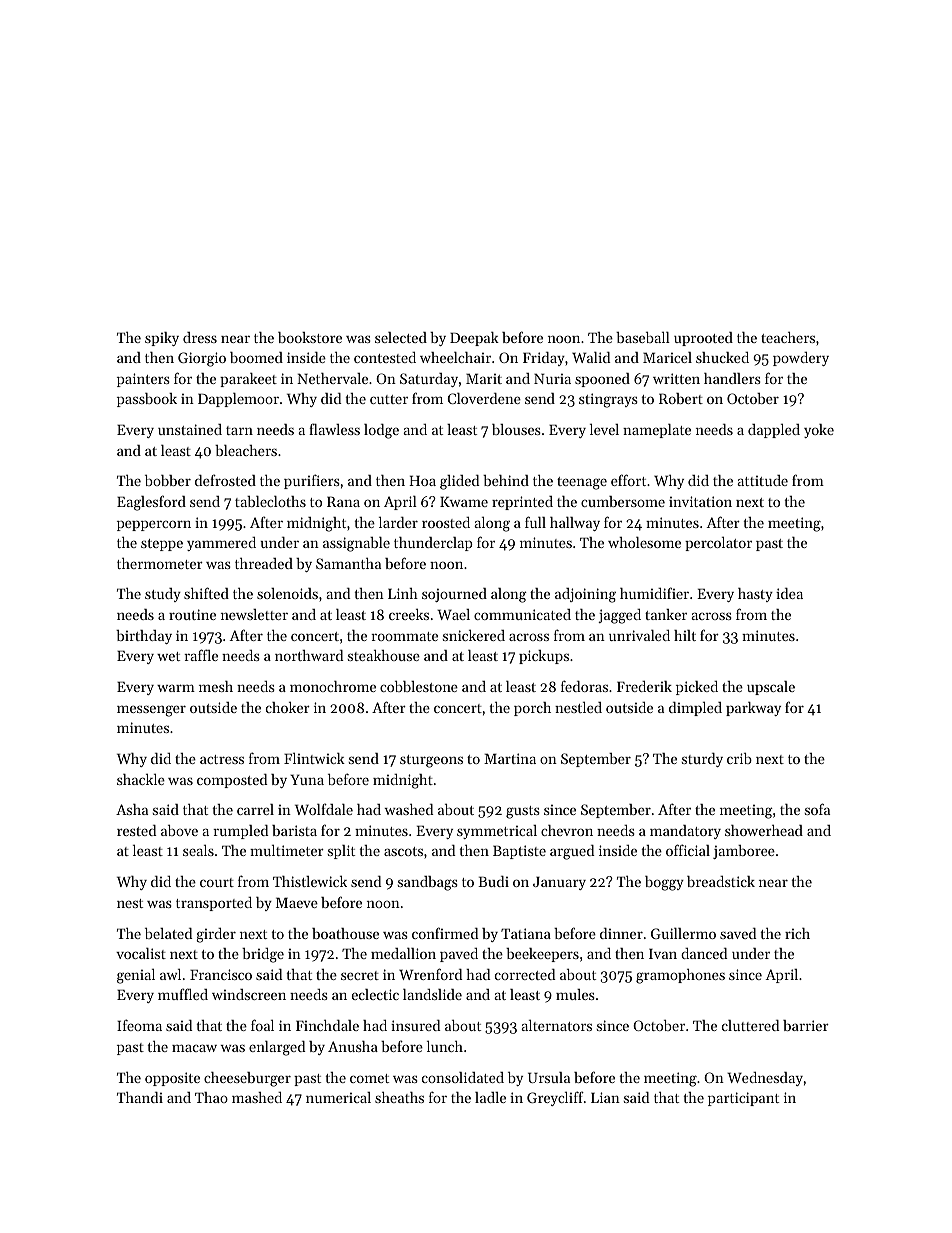 The image size is (952, 1233). What do you see at coordinates (419, 686) in the screenshot?
I see `cobblestone` at bounding box center [419, 686].
